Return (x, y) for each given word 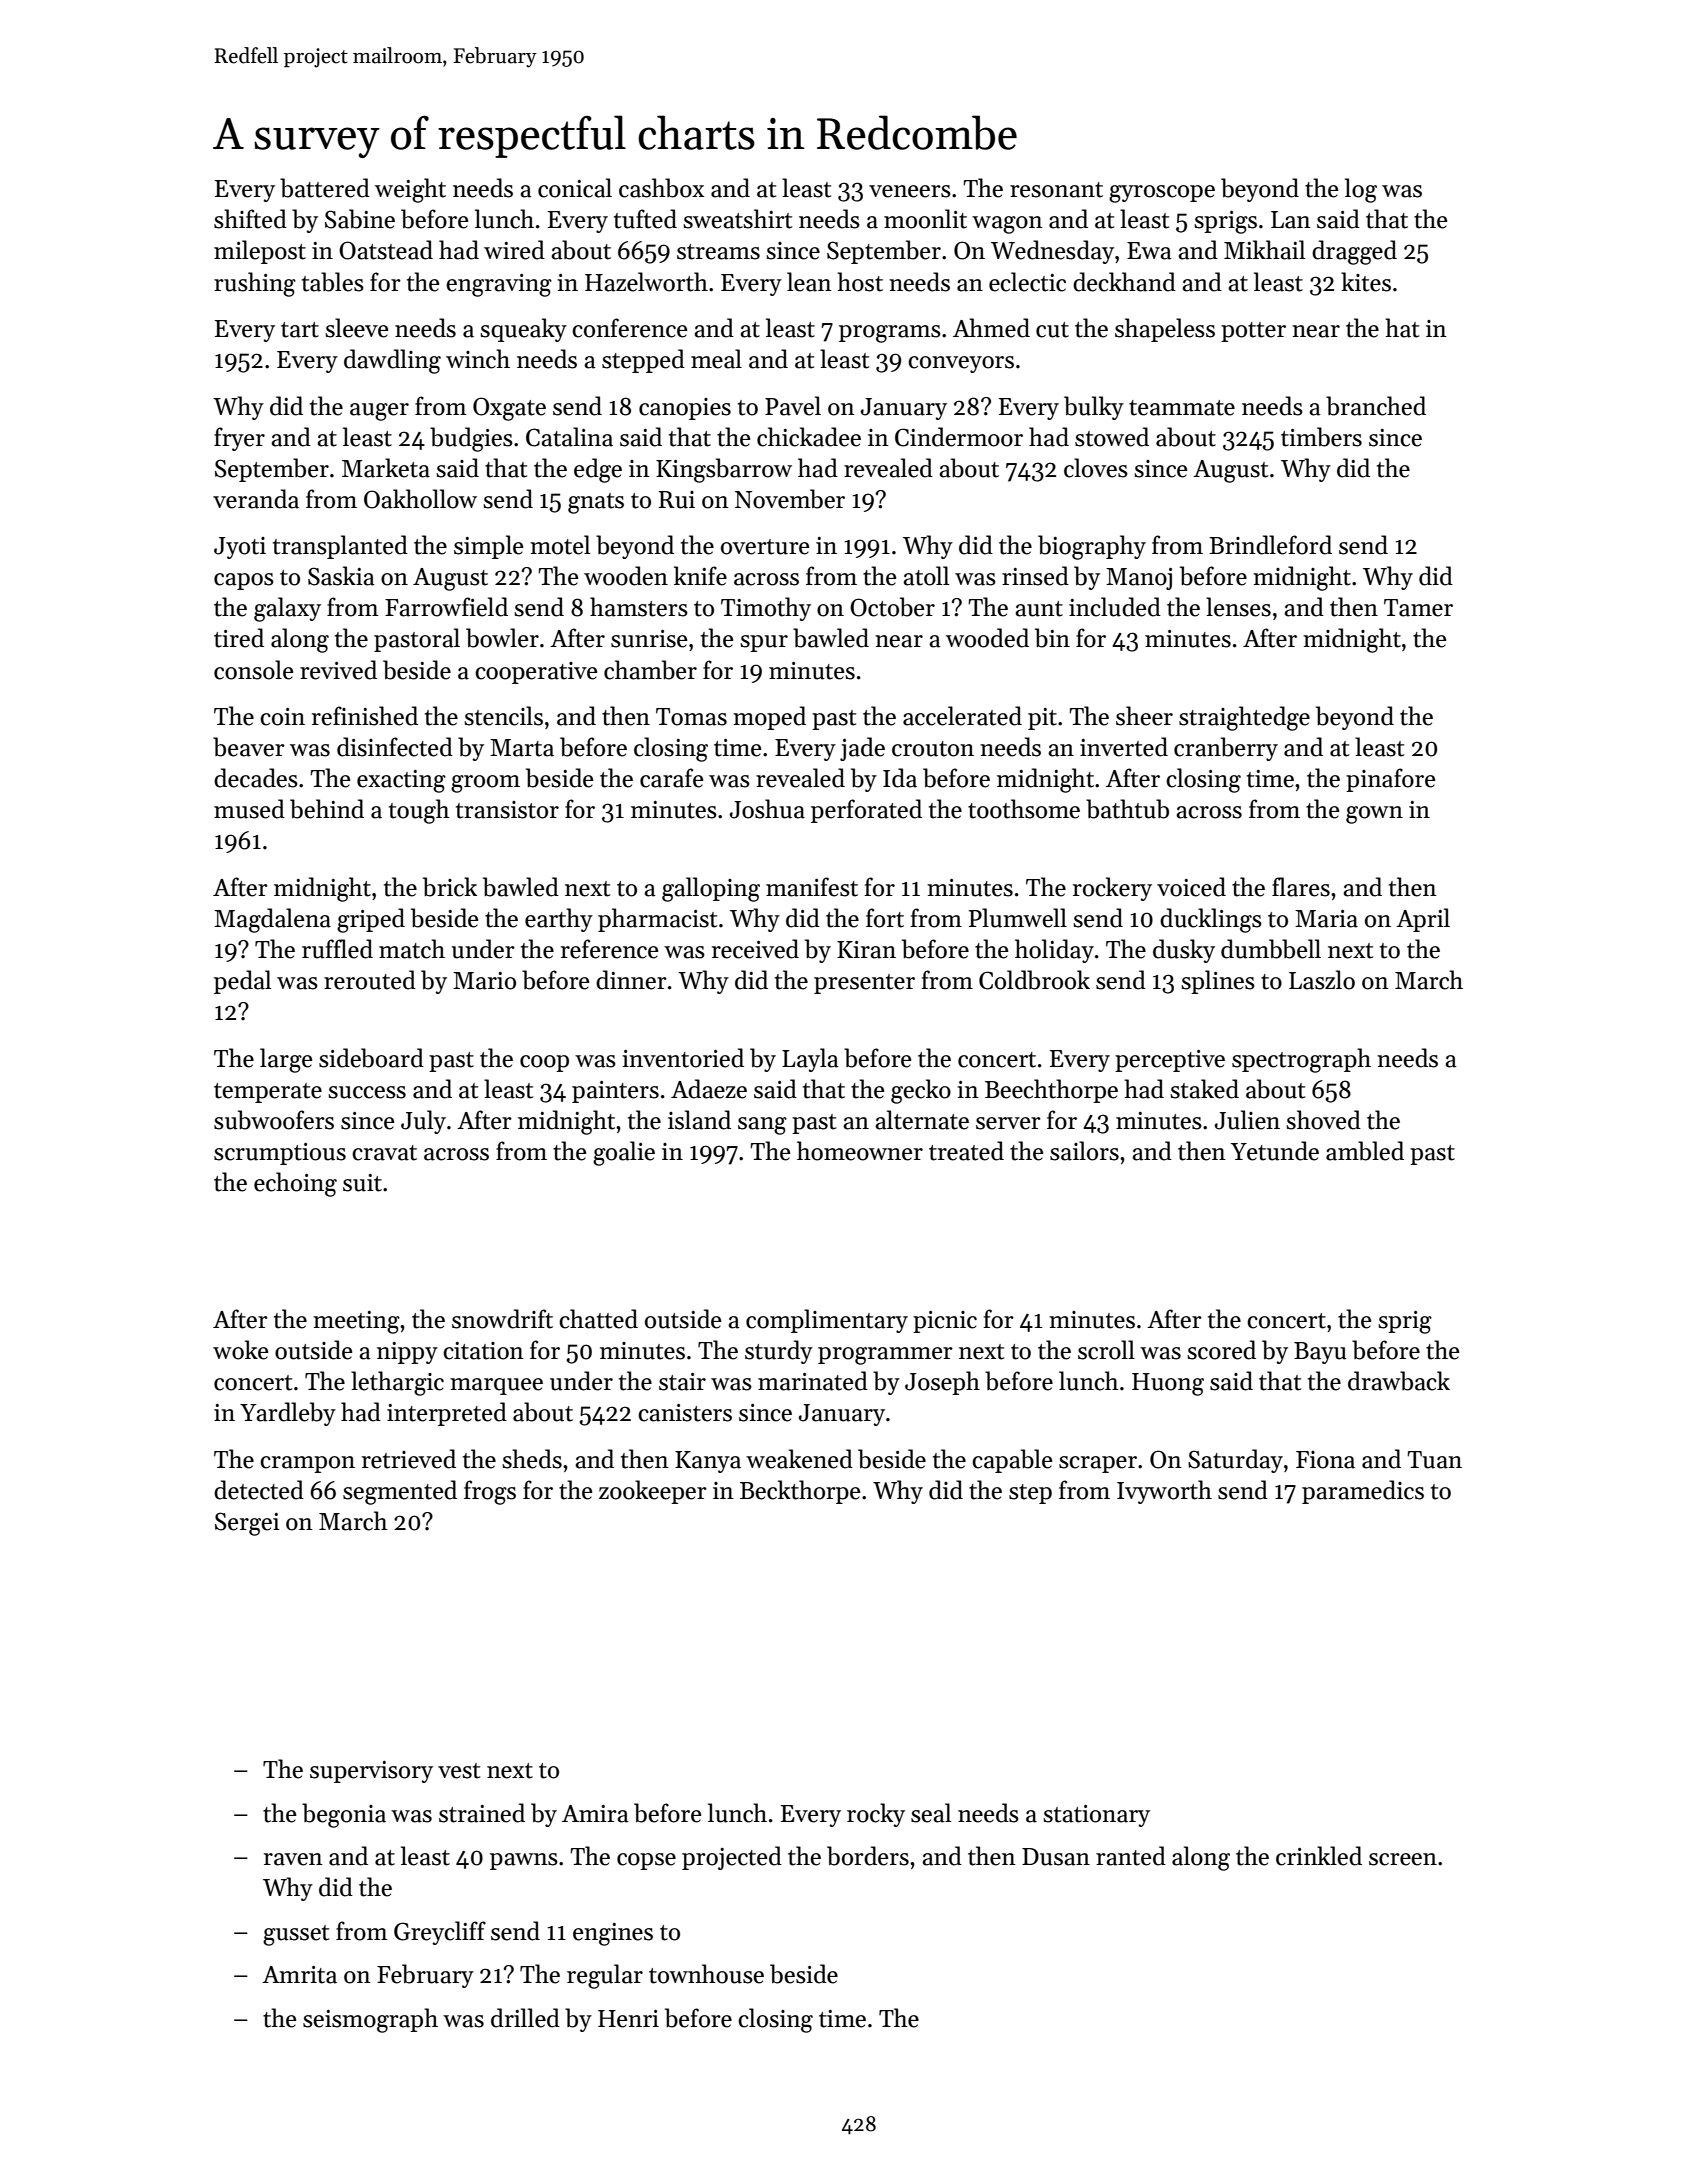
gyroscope (1162, 194)
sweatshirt (737, 219)
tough (419, 811)
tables (333, 282)
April (1423, 920)
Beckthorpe (800, 1492)
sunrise (649, 639)
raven (293, 1859)
